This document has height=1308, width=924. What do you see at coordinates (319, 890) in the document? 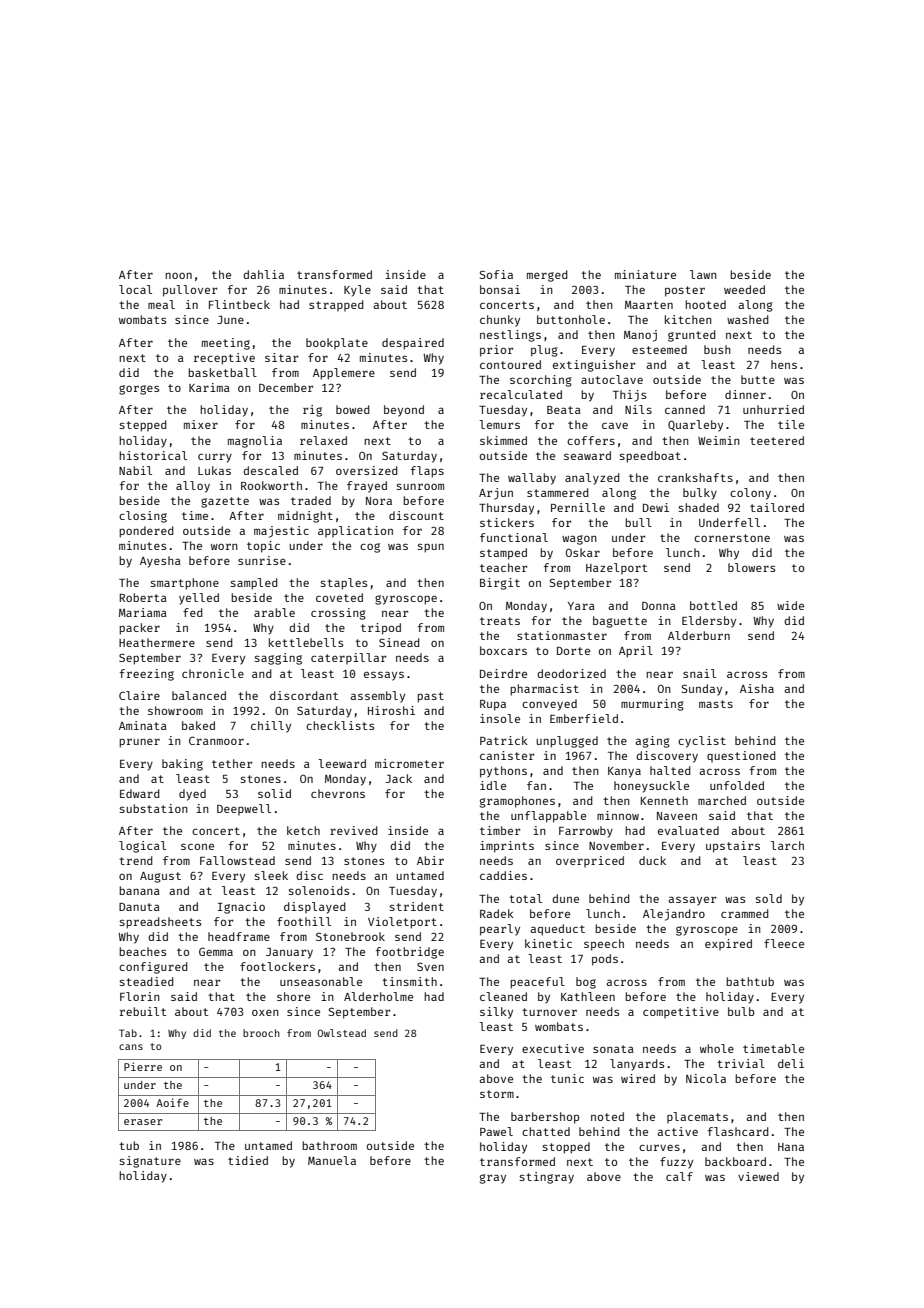
I see `solenoids` at bounding box center [319, 890].
